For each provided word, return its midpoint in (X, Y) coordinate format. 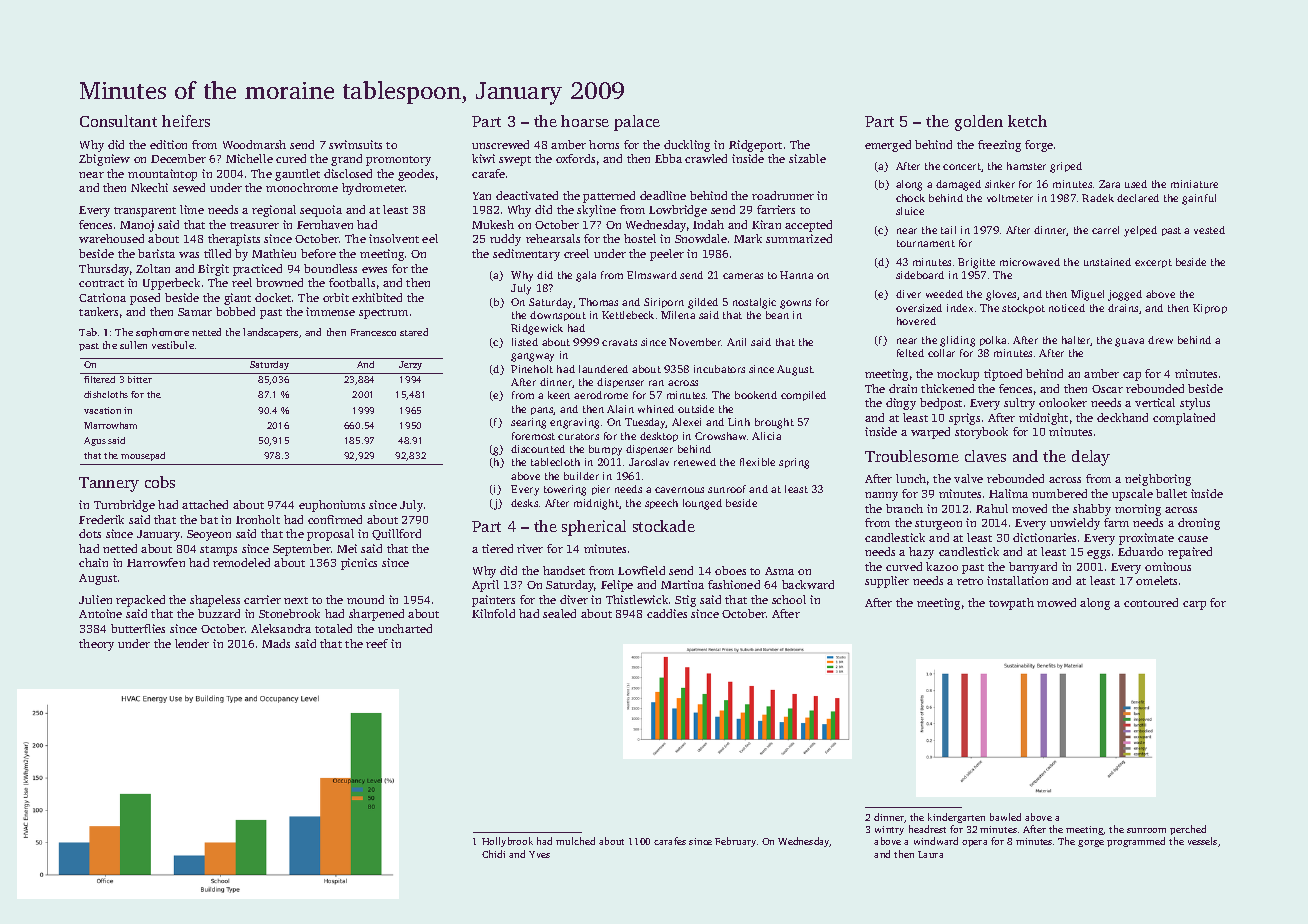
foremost (533, 436)
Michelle (249, 158)
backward (808, 584)
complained (1184, 419)
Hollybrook (507, 842)
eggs (1098, 554)
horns (604, 144)
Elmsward (652, 275)
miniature (1194, 184)
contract (101, 283)
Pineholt (532, 369)
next (296, 600)
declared (1138, 198)
